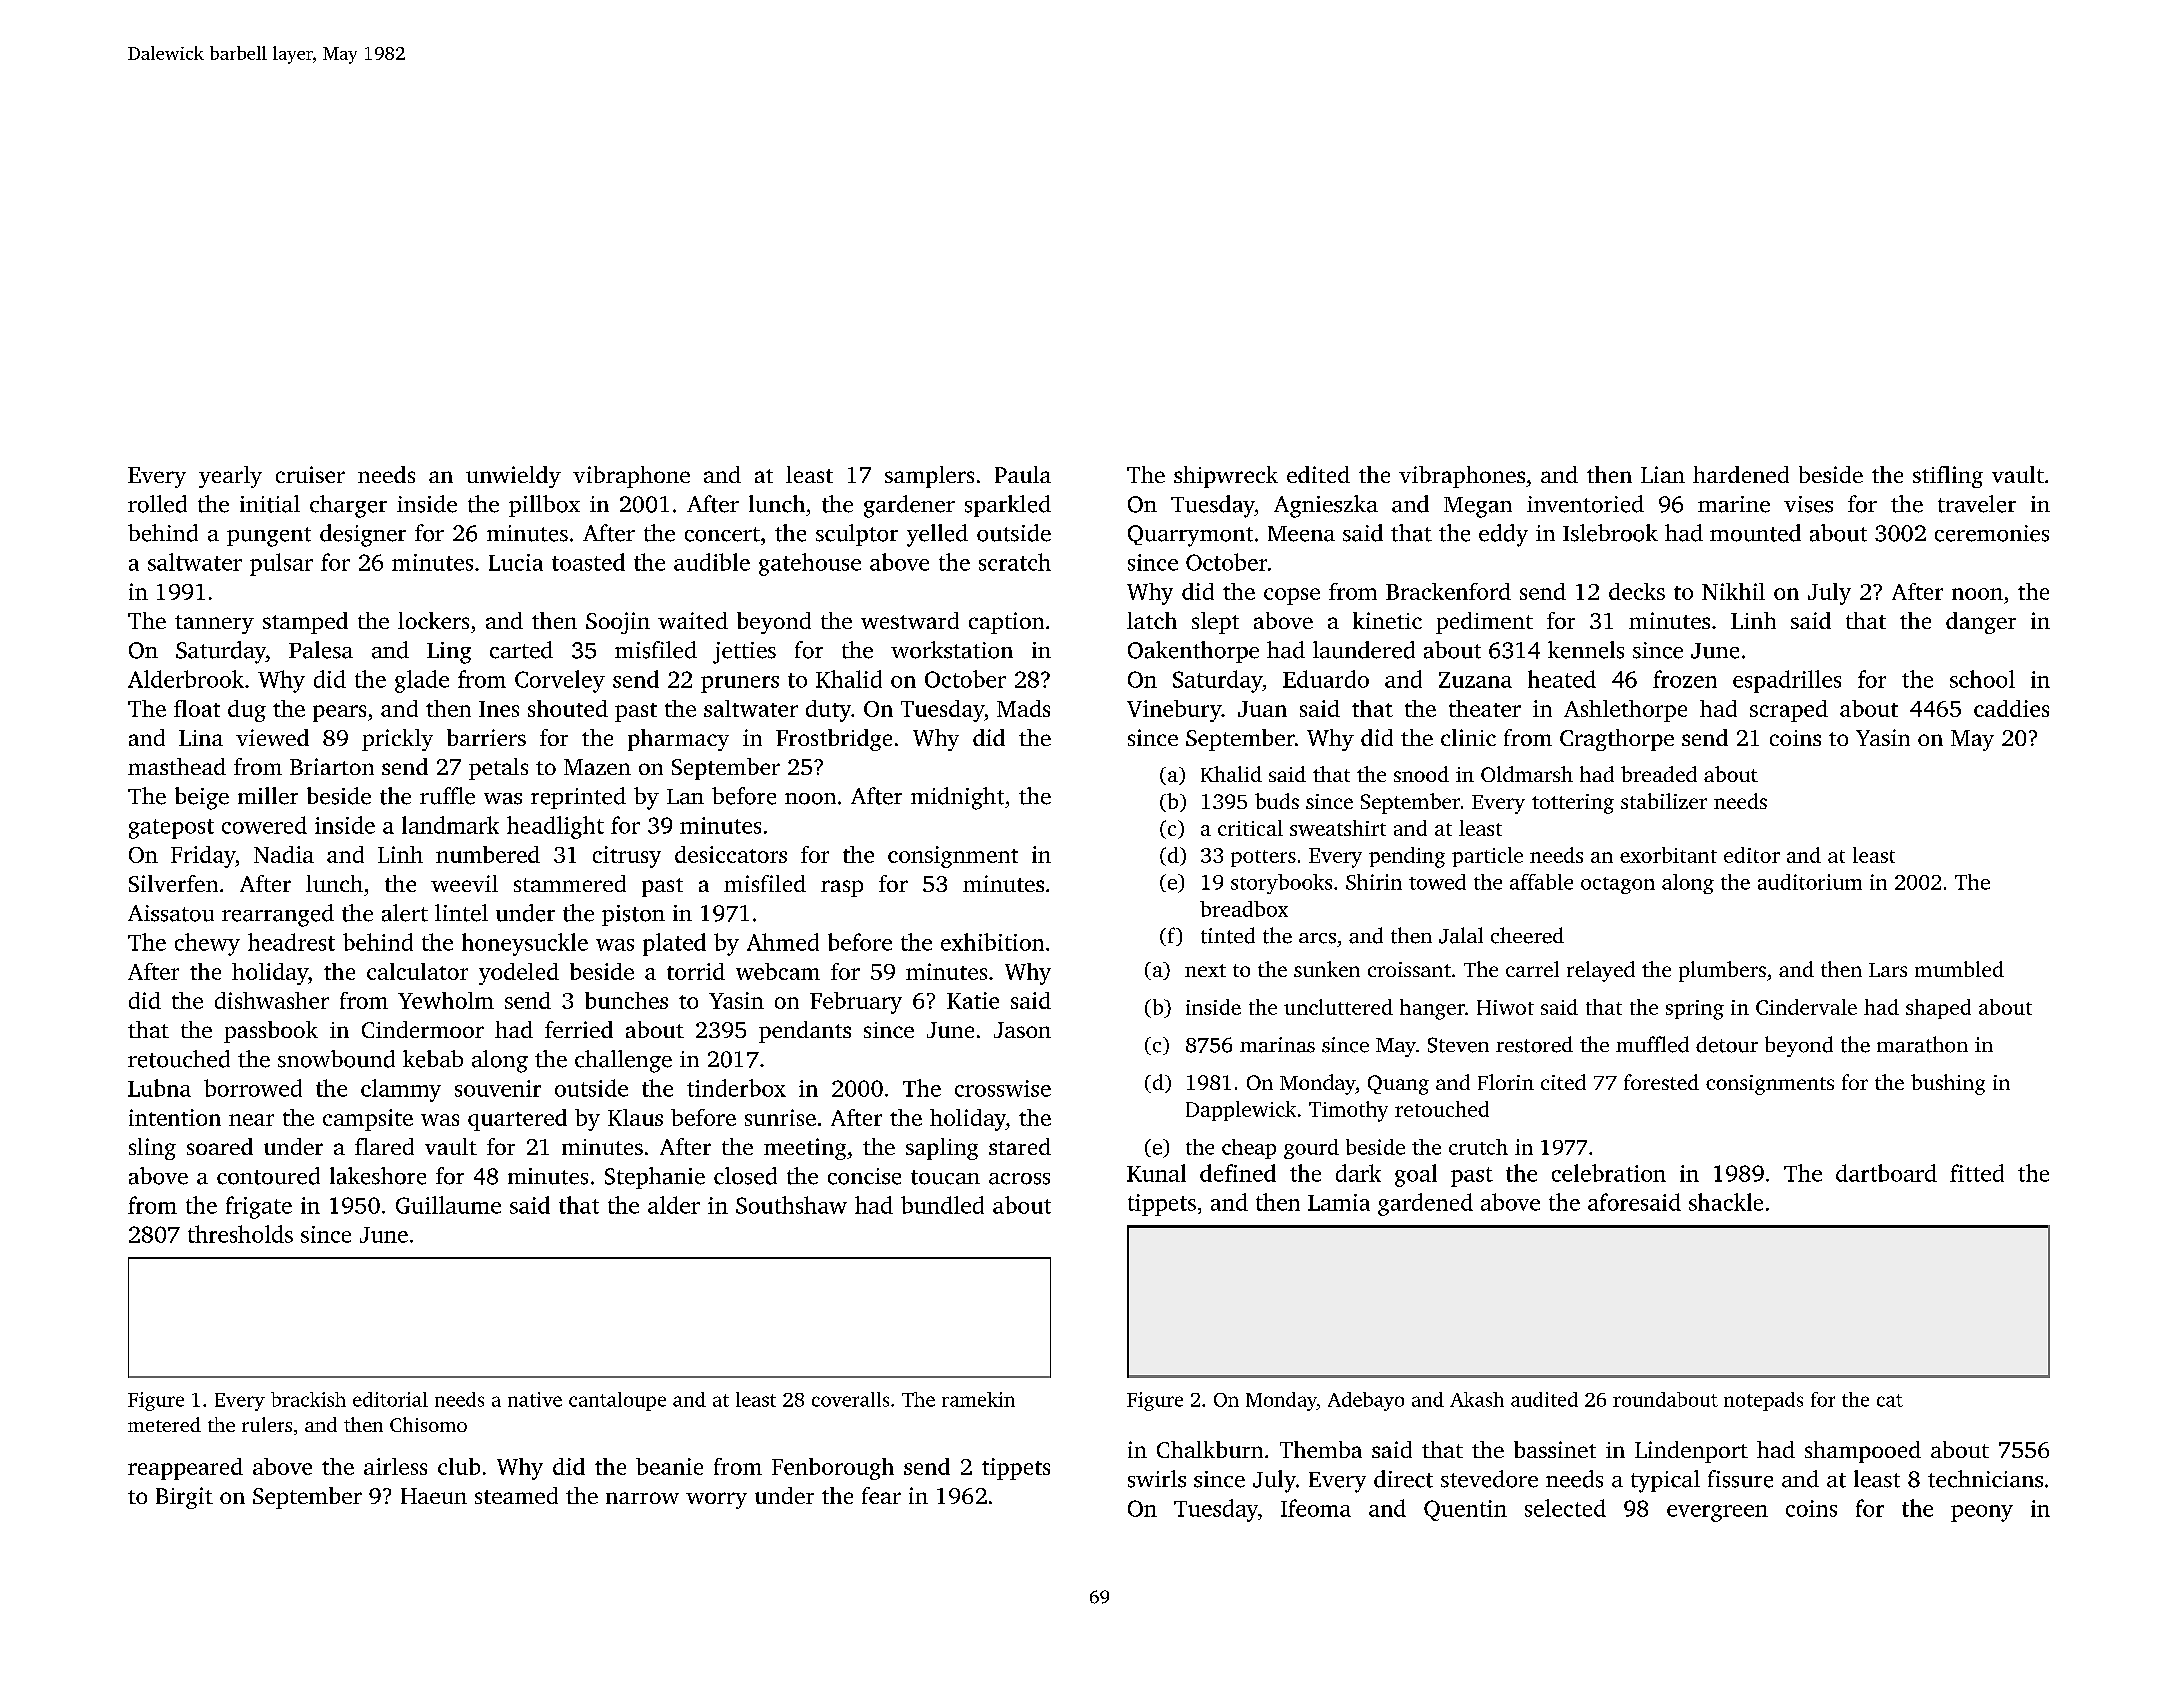  What do you see at coordinates (736, 1088) in the screenshot?
I see `tinderbox` at bounding box center [736, 1088].
